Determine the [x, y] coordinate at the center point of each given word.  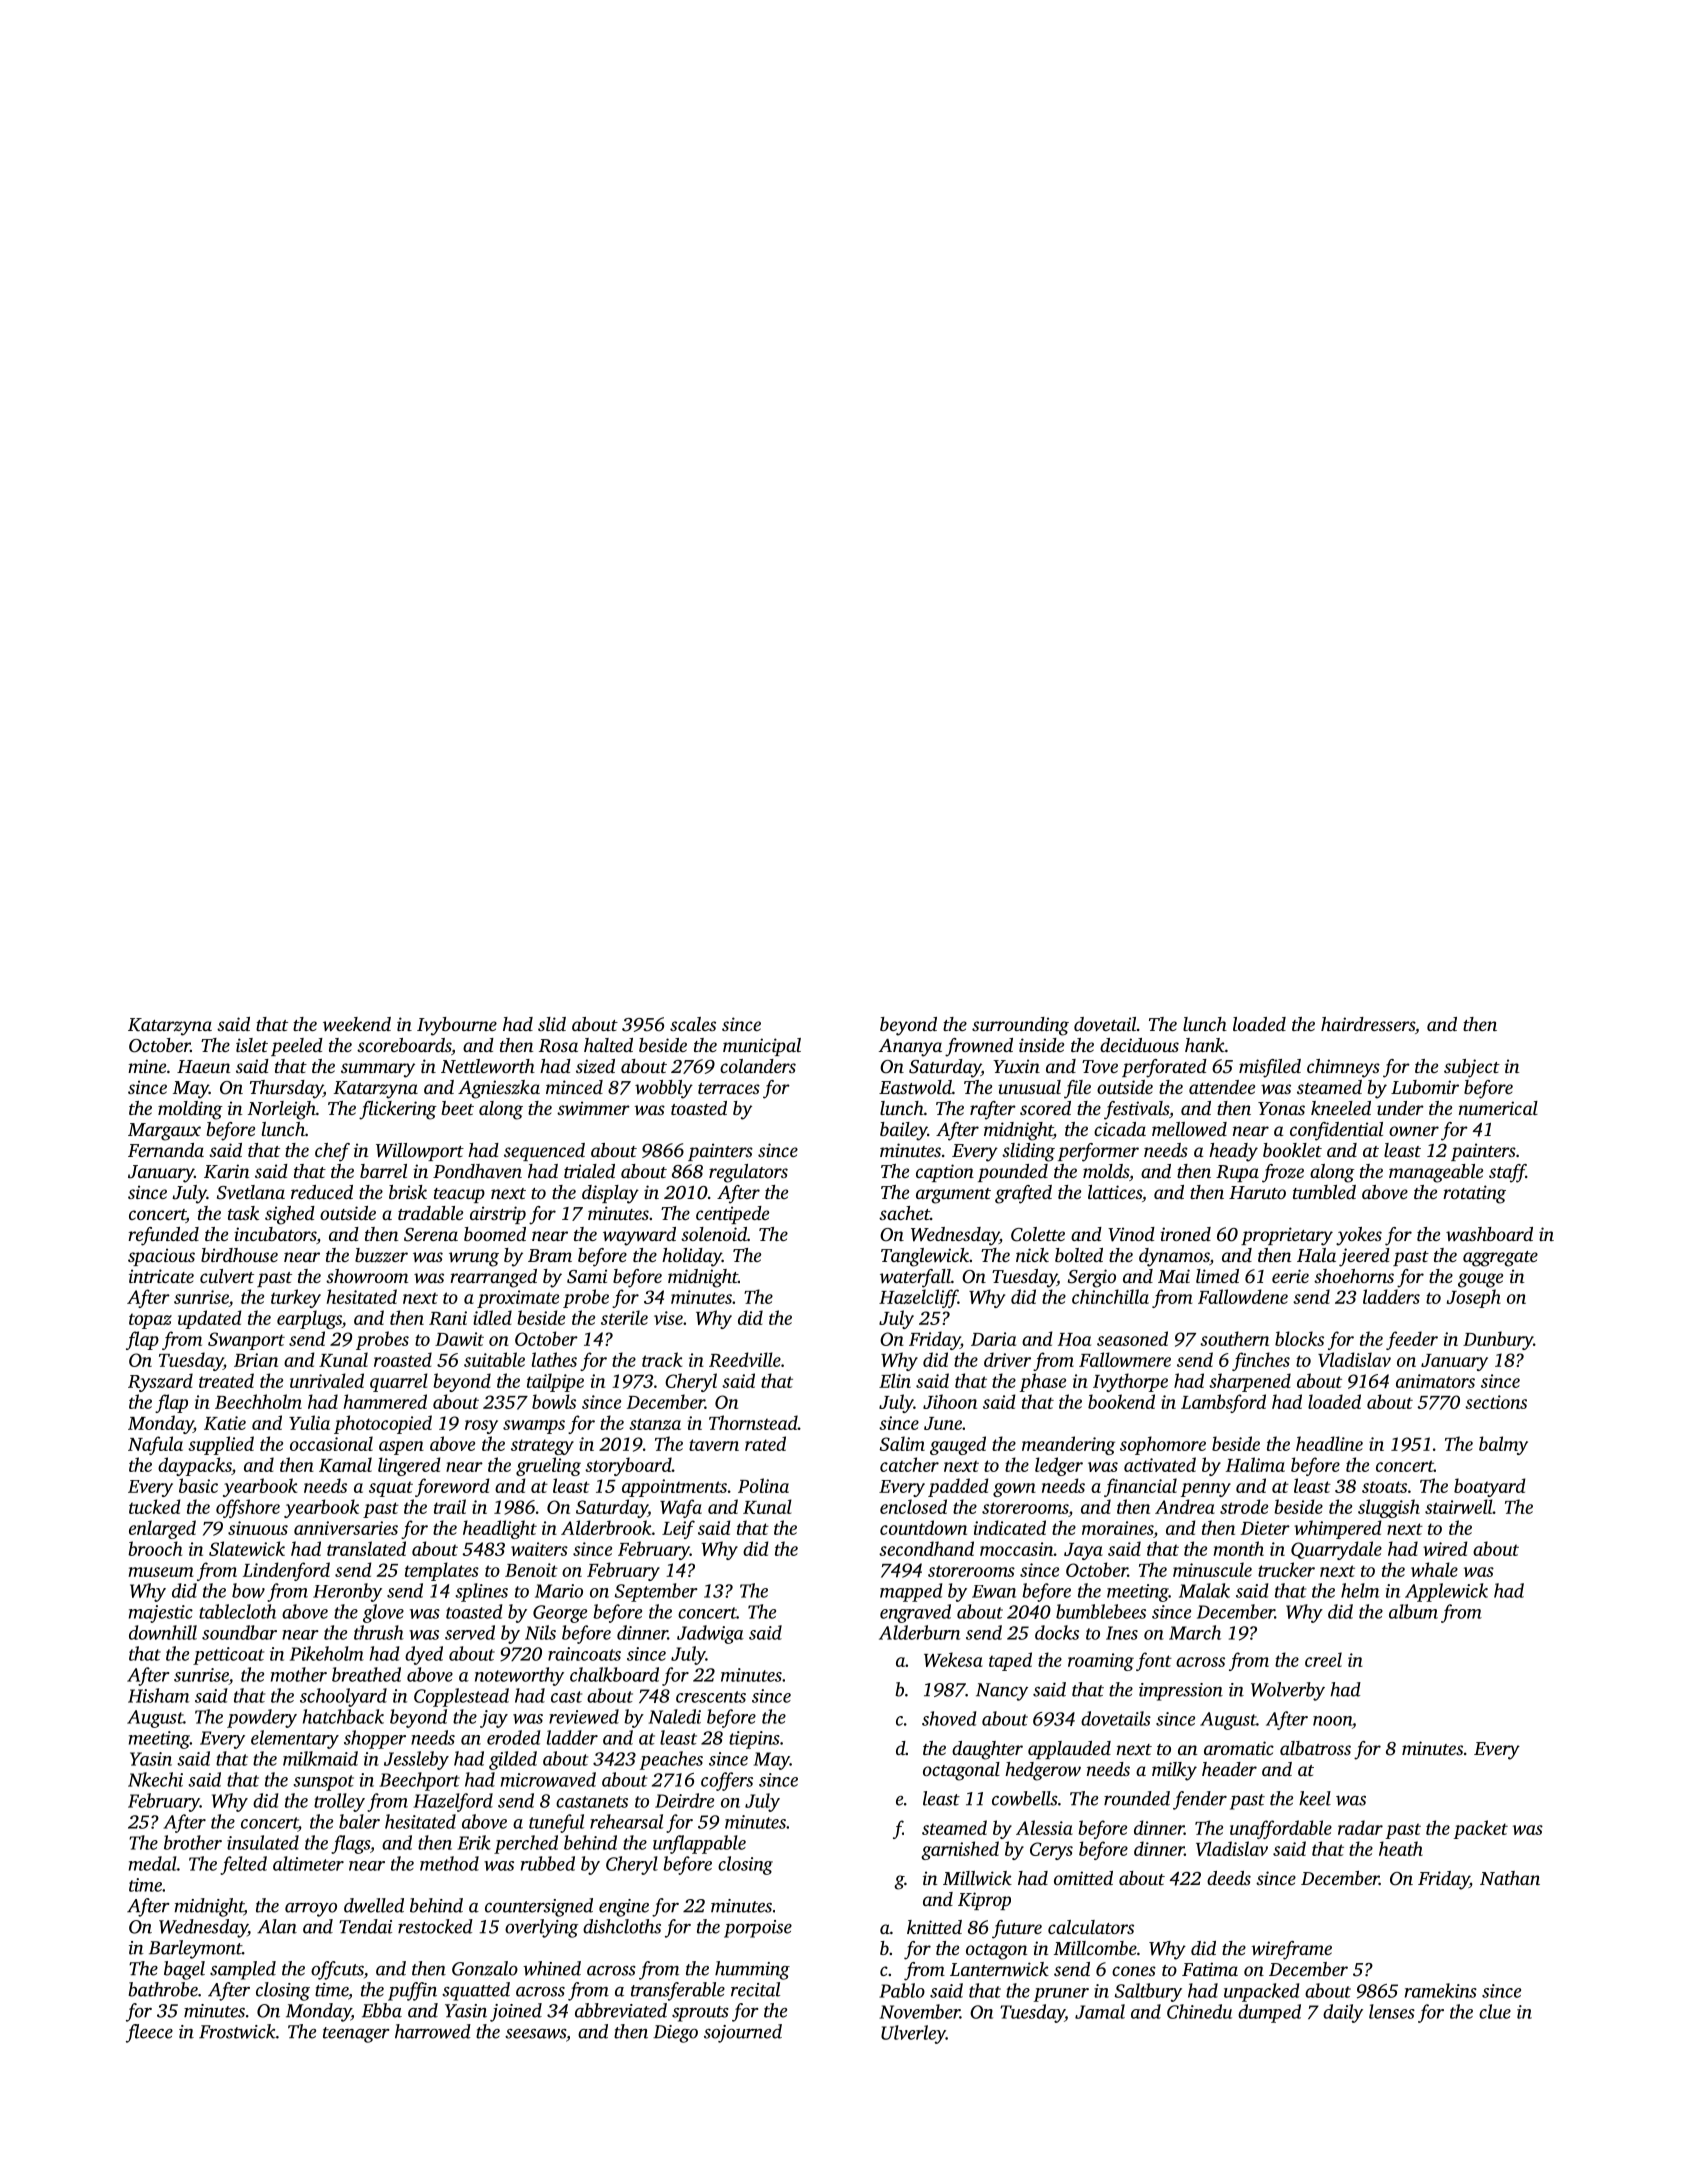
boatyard [1490, 1487]
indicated [1010, 1527]
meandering [1068, 1445]
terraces [729, 1088]
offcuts [337, 1970]
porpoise [758, 1929]
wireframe [1291, 1950]
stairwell [1459, 1506]
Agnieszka [499, 1089]
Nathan [1510, 1878]
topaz [150, 1321]
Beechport [419, 1781]
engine [624, 1908]
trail [450, 1506]
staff [1507, 1173]
